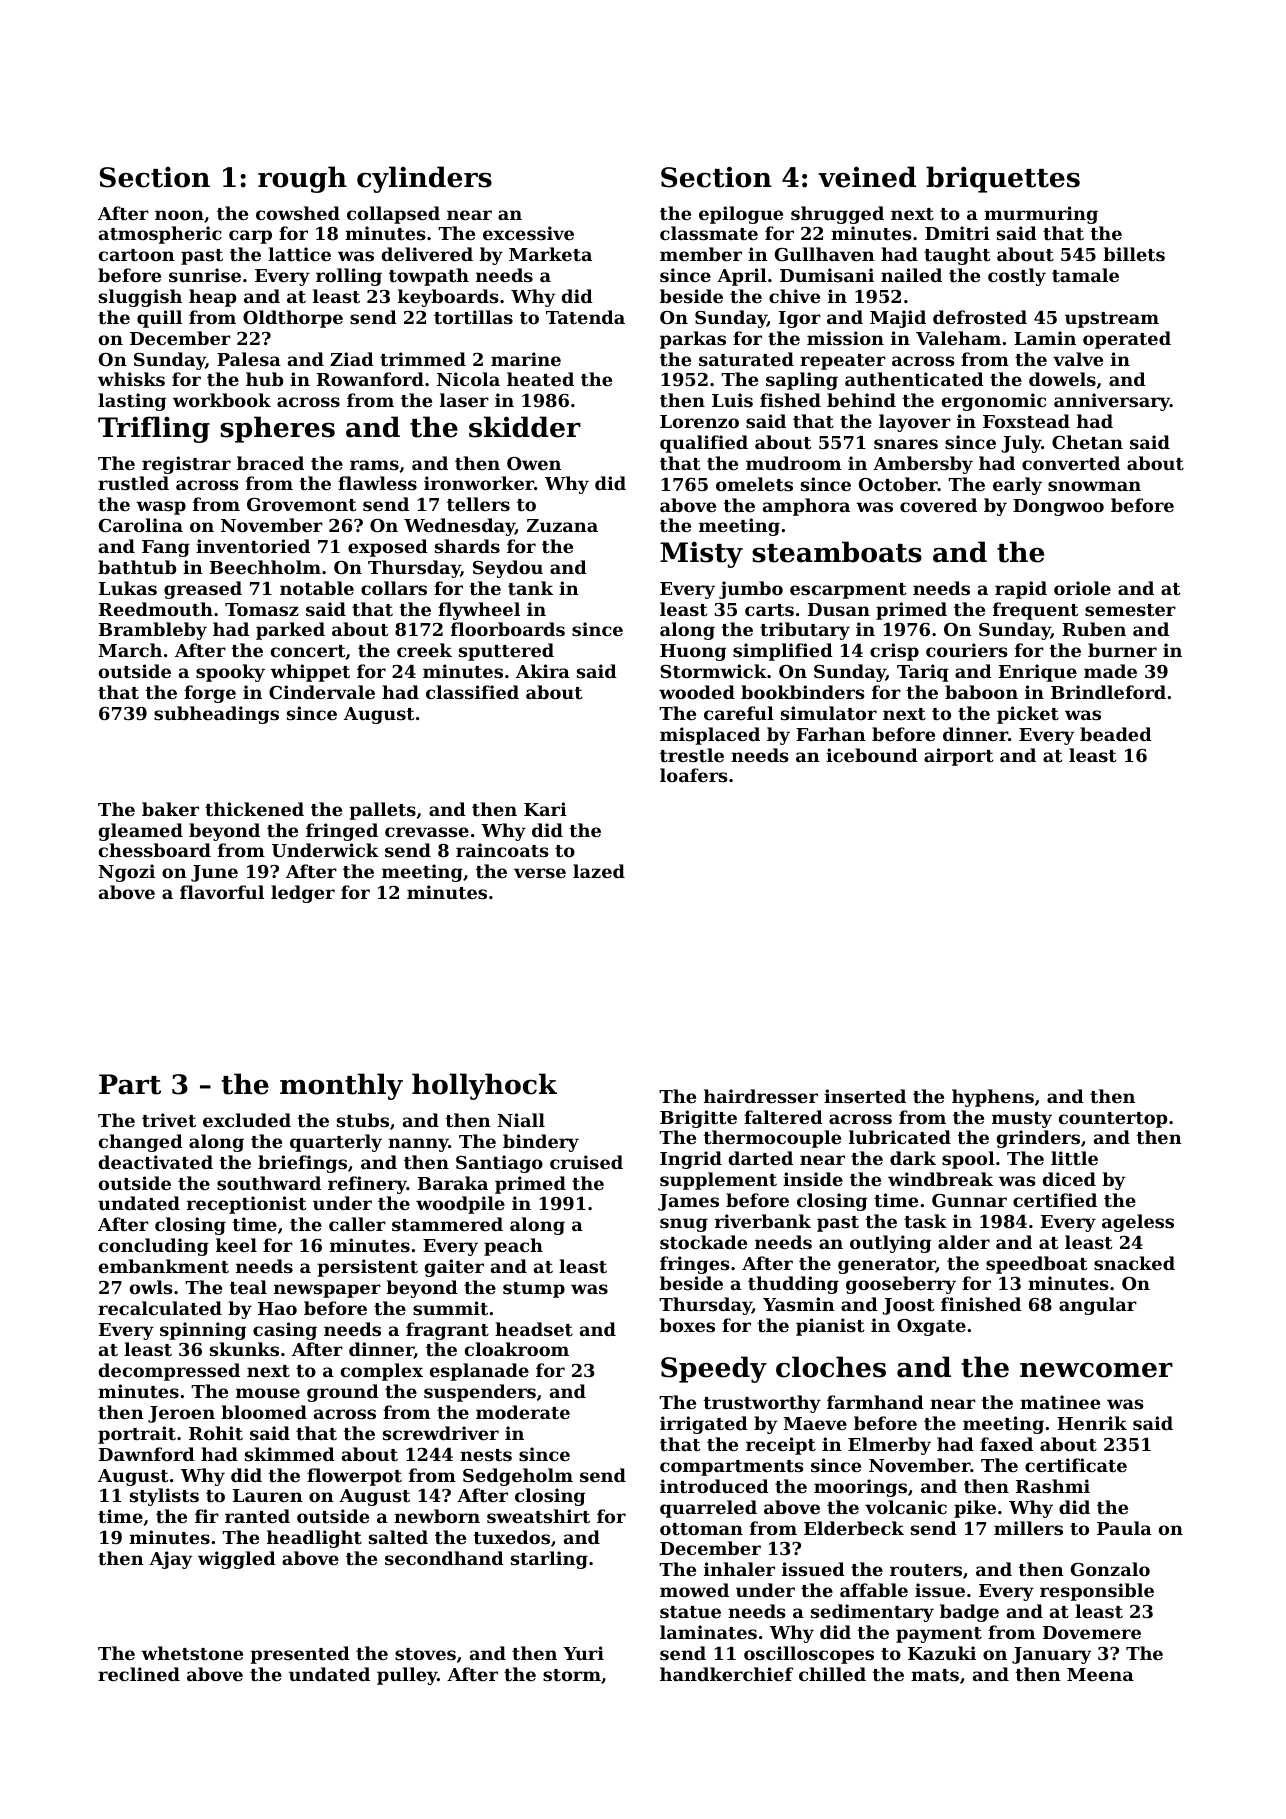 The image size is (1286, 1819). What do you see at coordinates (915, 423) in the image?
I see `layover` at bounding box center [915, 423].
